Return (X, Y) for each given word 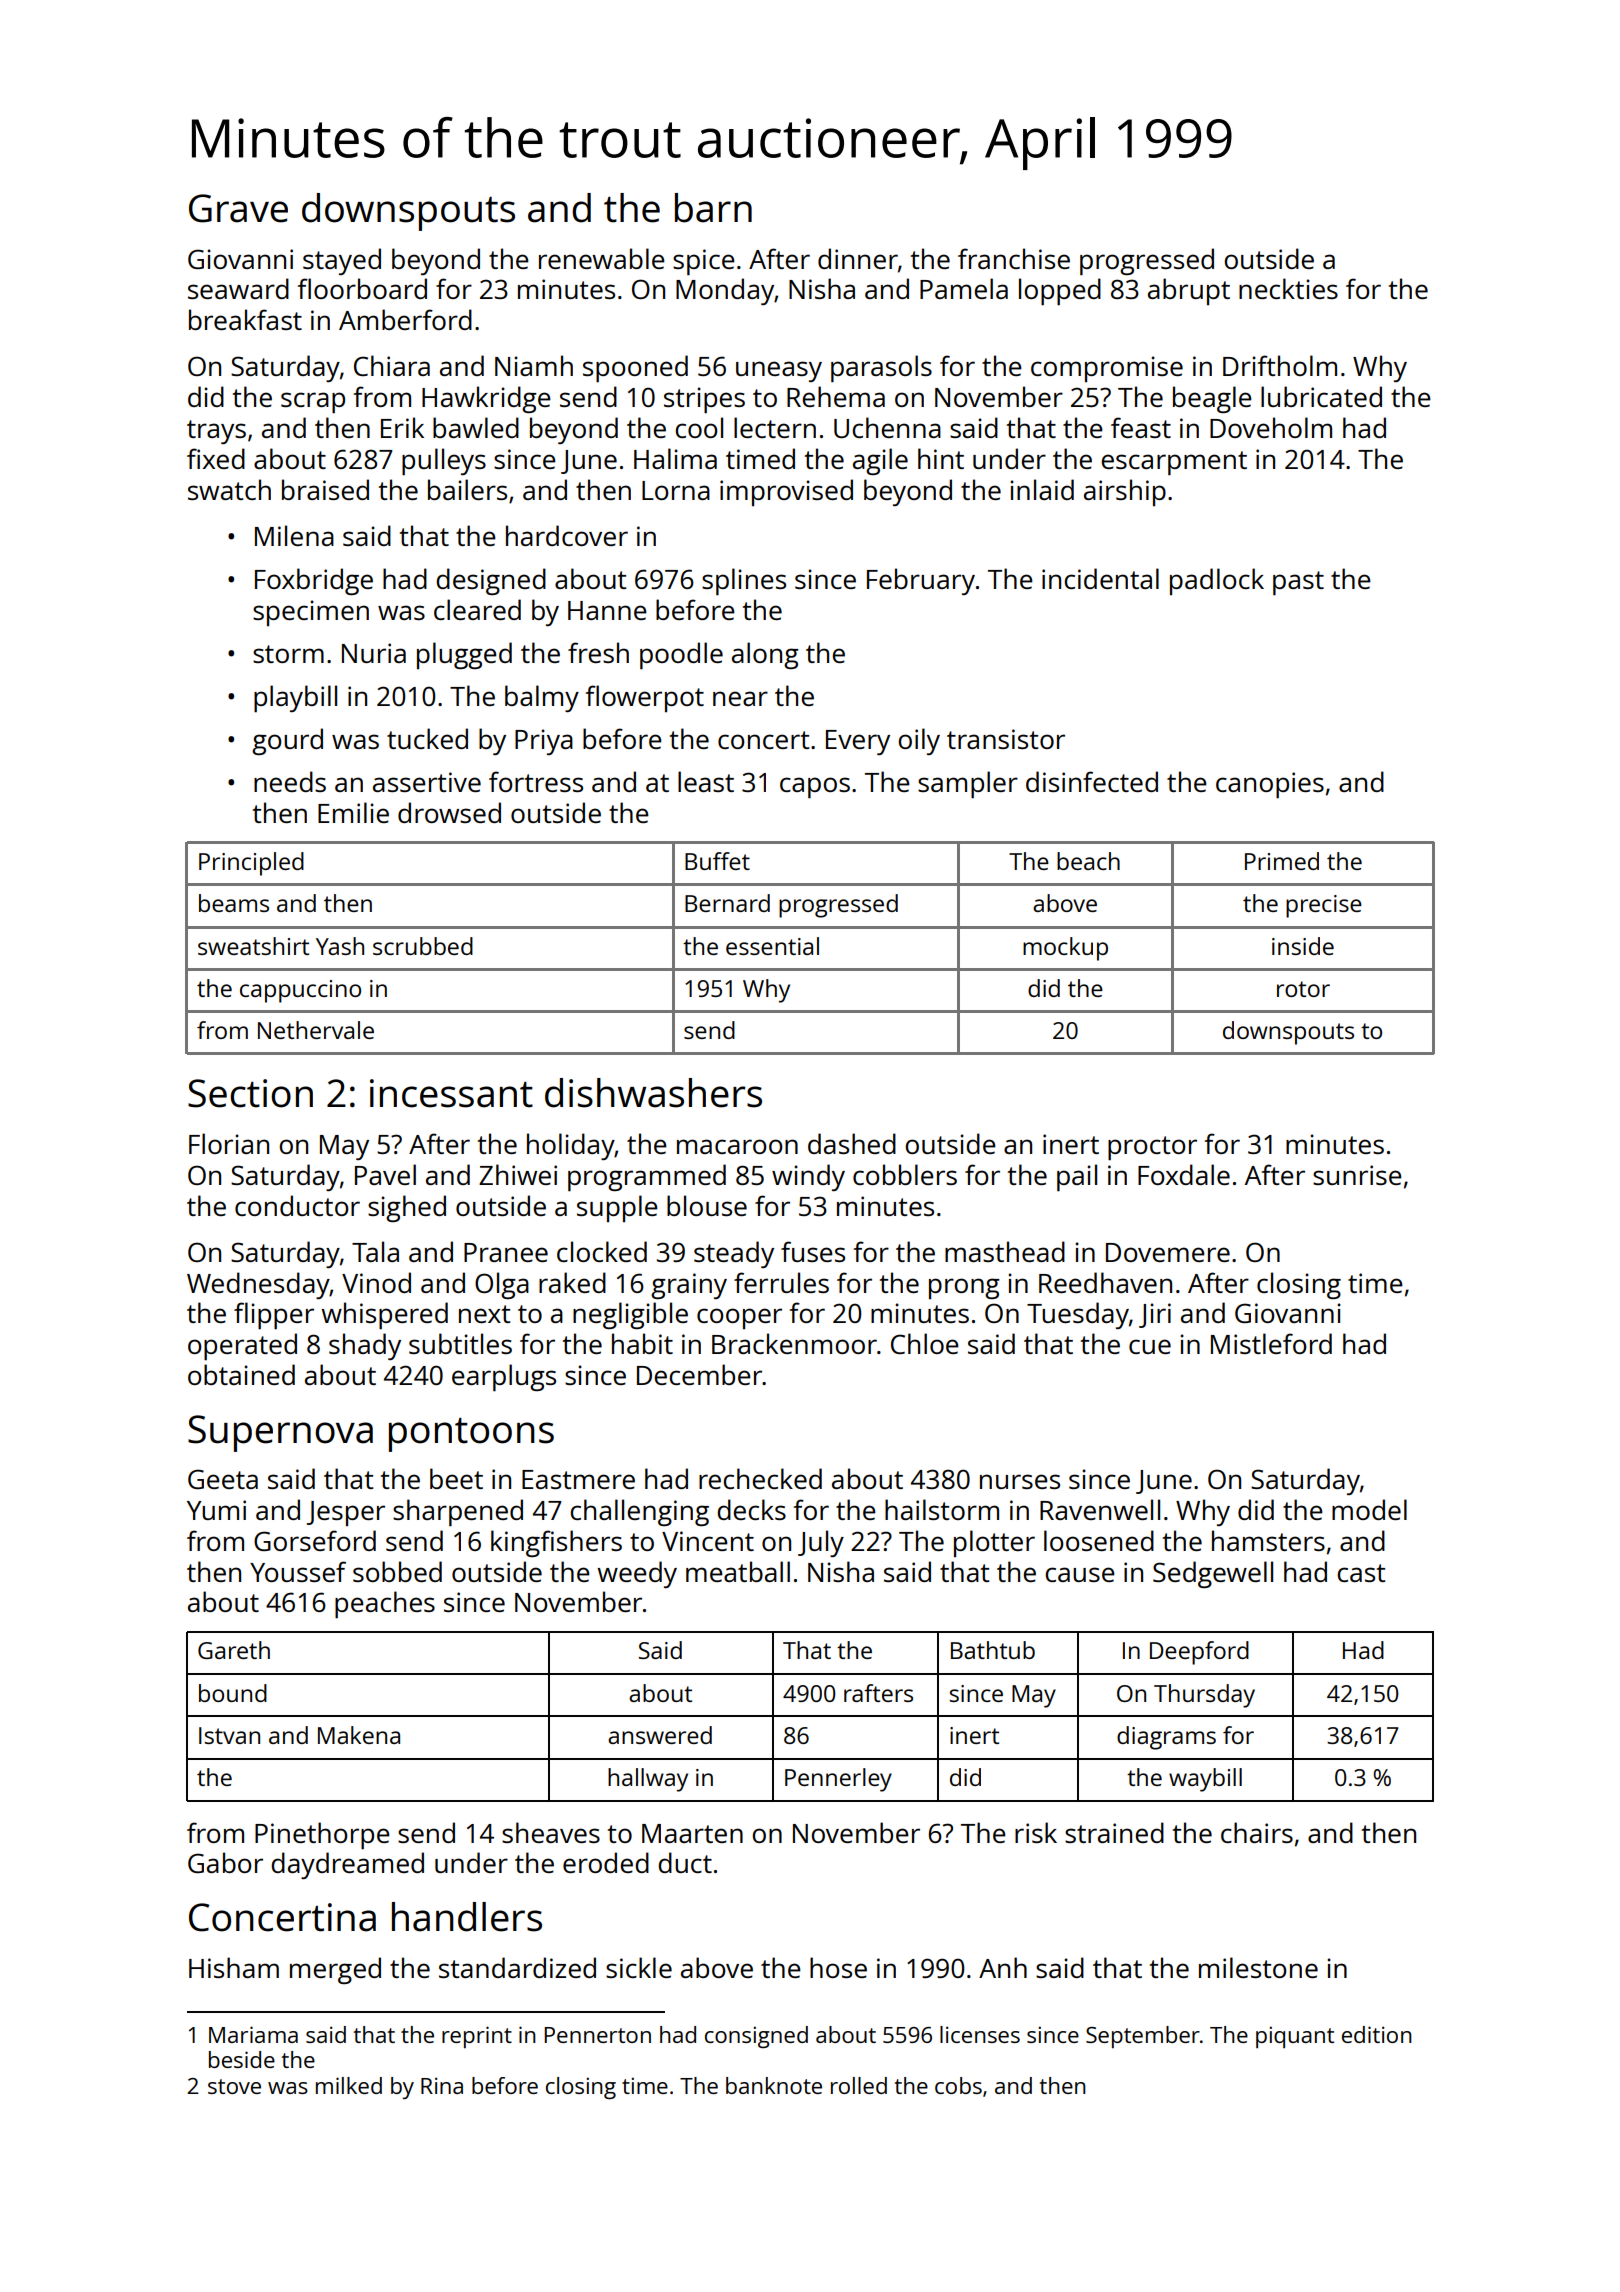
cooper (739, 1318)
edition (1377, 2034)
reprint (477, 2037)
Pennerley (838, 1780)
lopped (1060, 291)
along (765, 655)
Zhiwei (518, 1174)
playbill (295, 698)
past (1298, 583)
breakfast (245, 319)
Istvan (229, 1735)
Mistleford (1271, 1343)
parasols (881, 368)
